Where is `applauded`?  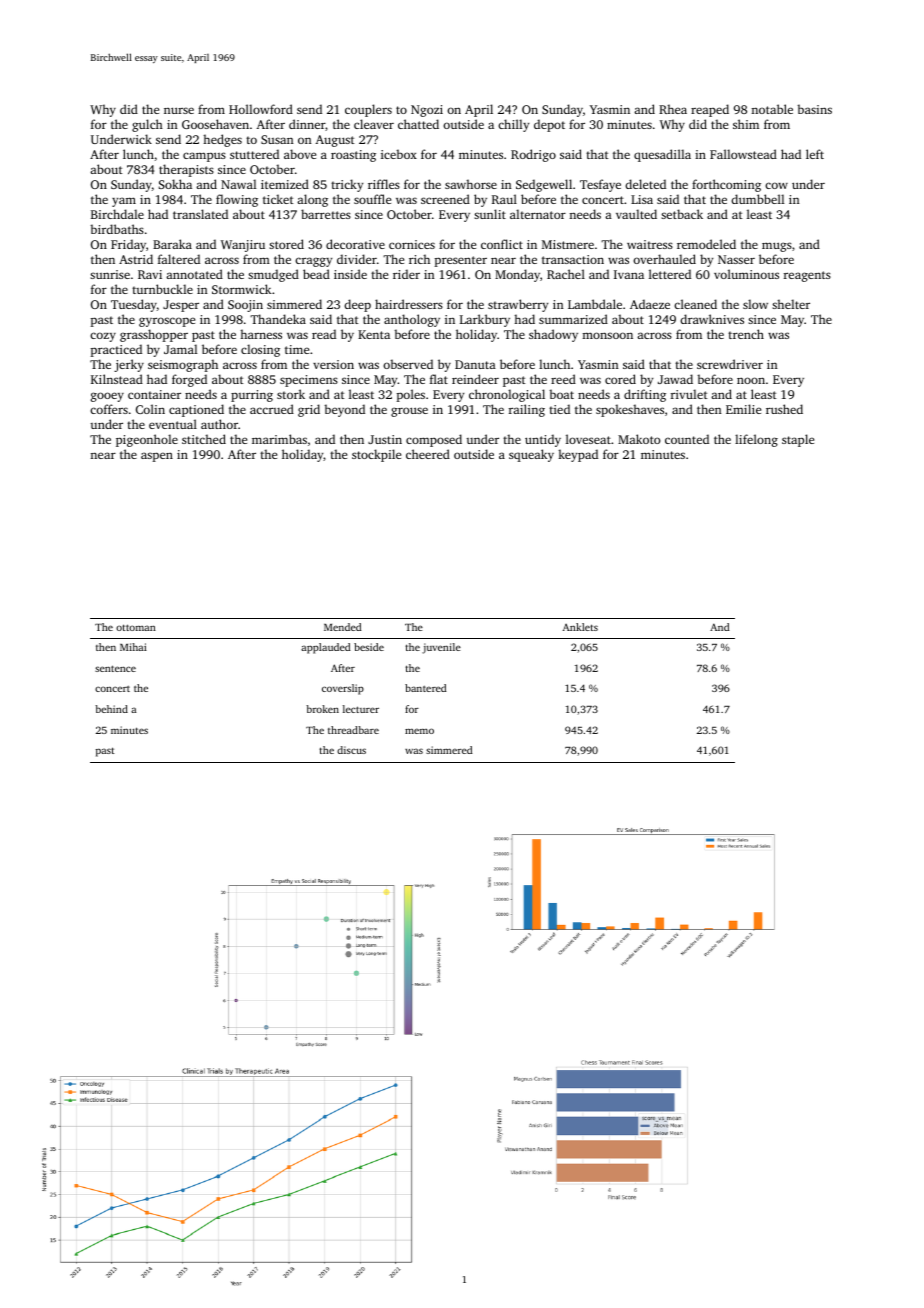 applauded is located at coordinates (325, 648).
